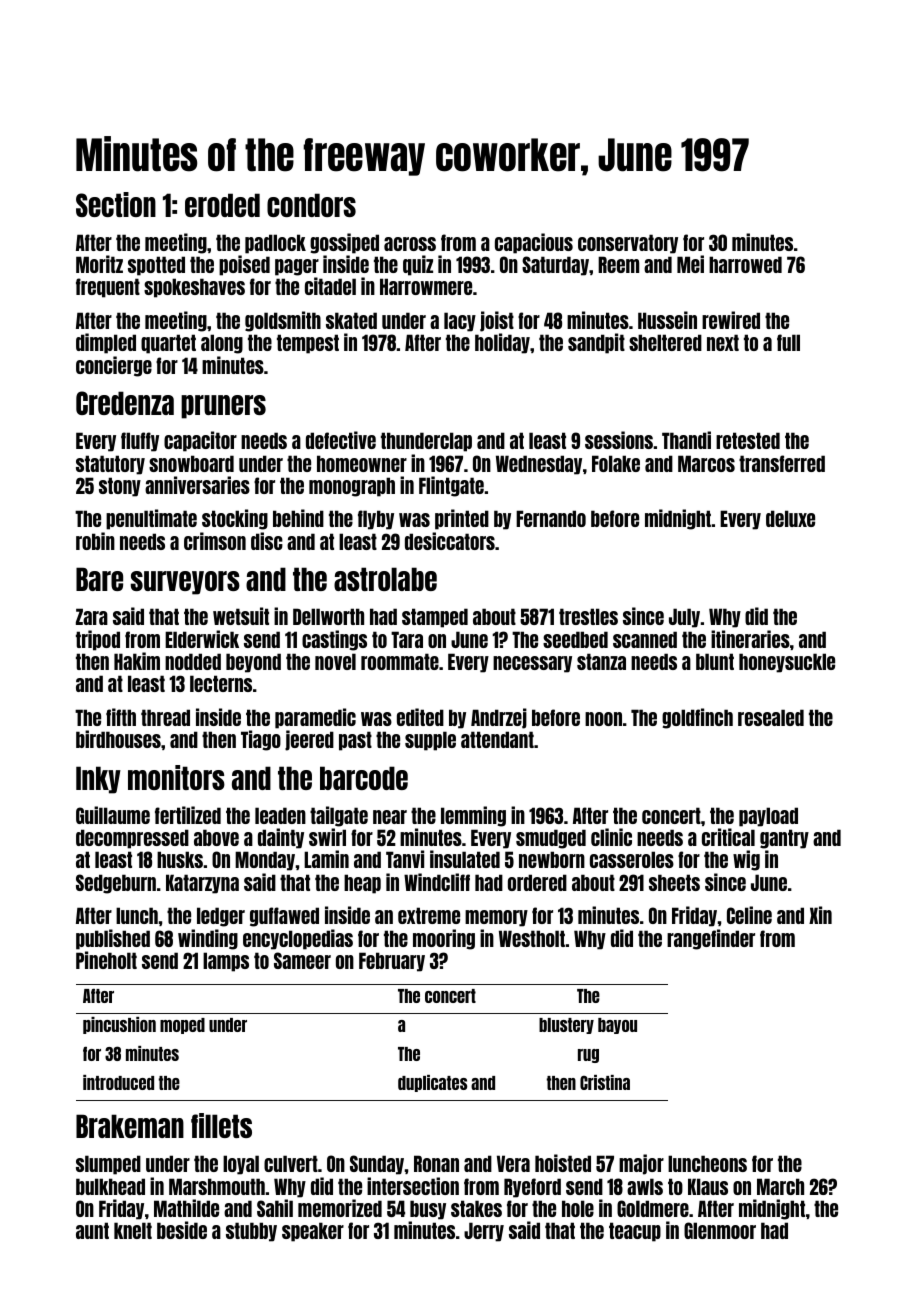 Image resolution: width=921 pixels, height=1309 pixels. I want to click on harrowed, so click(745, 264).
